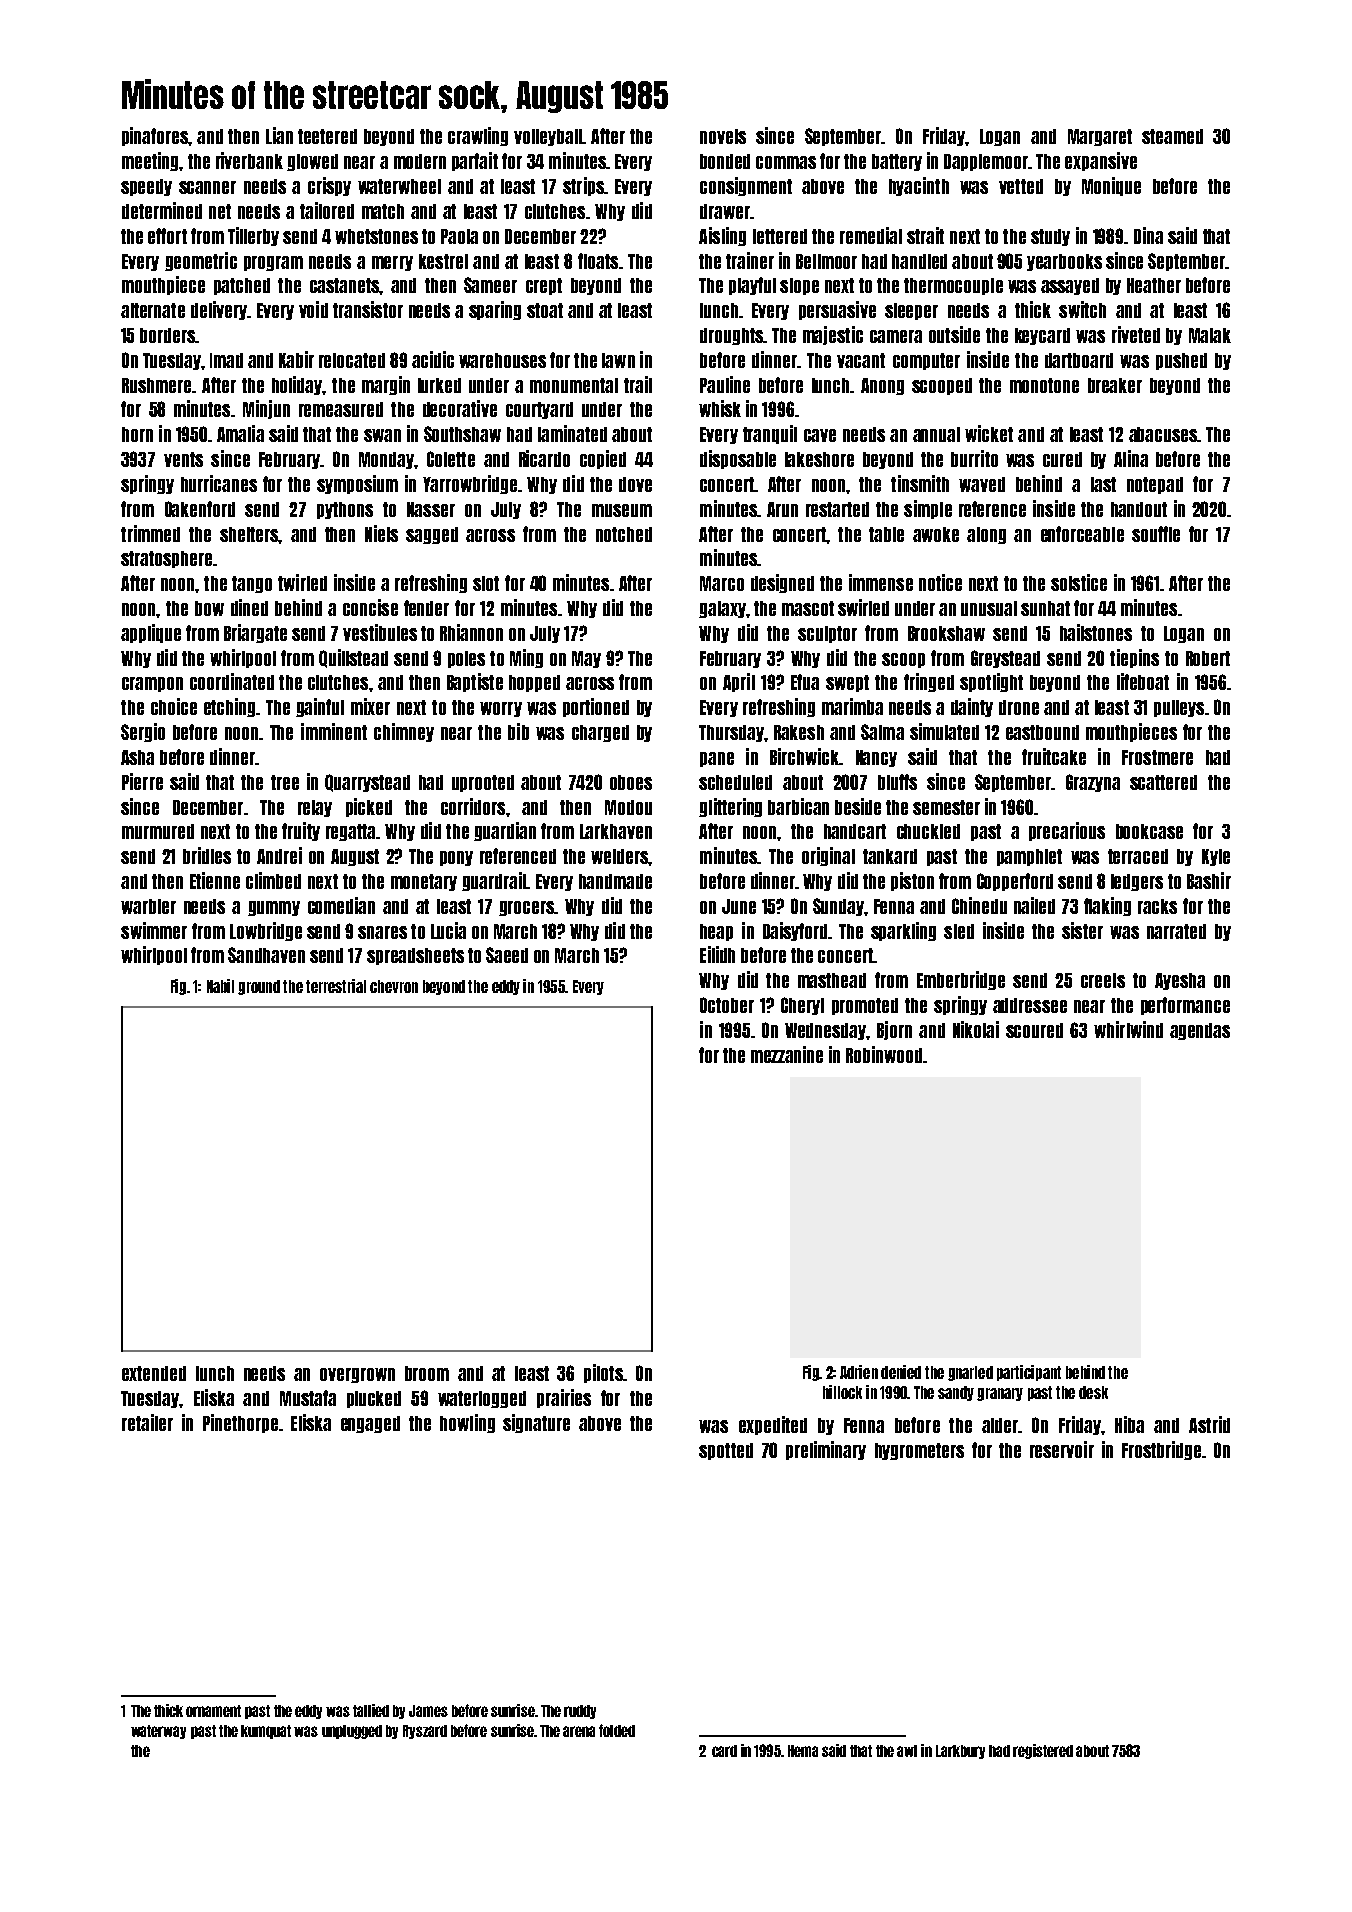 This image has width=1352, height=1912. What do you see at coordinates (723, 136) in the image?
I see `novels` at bounding box center [723, 136].
